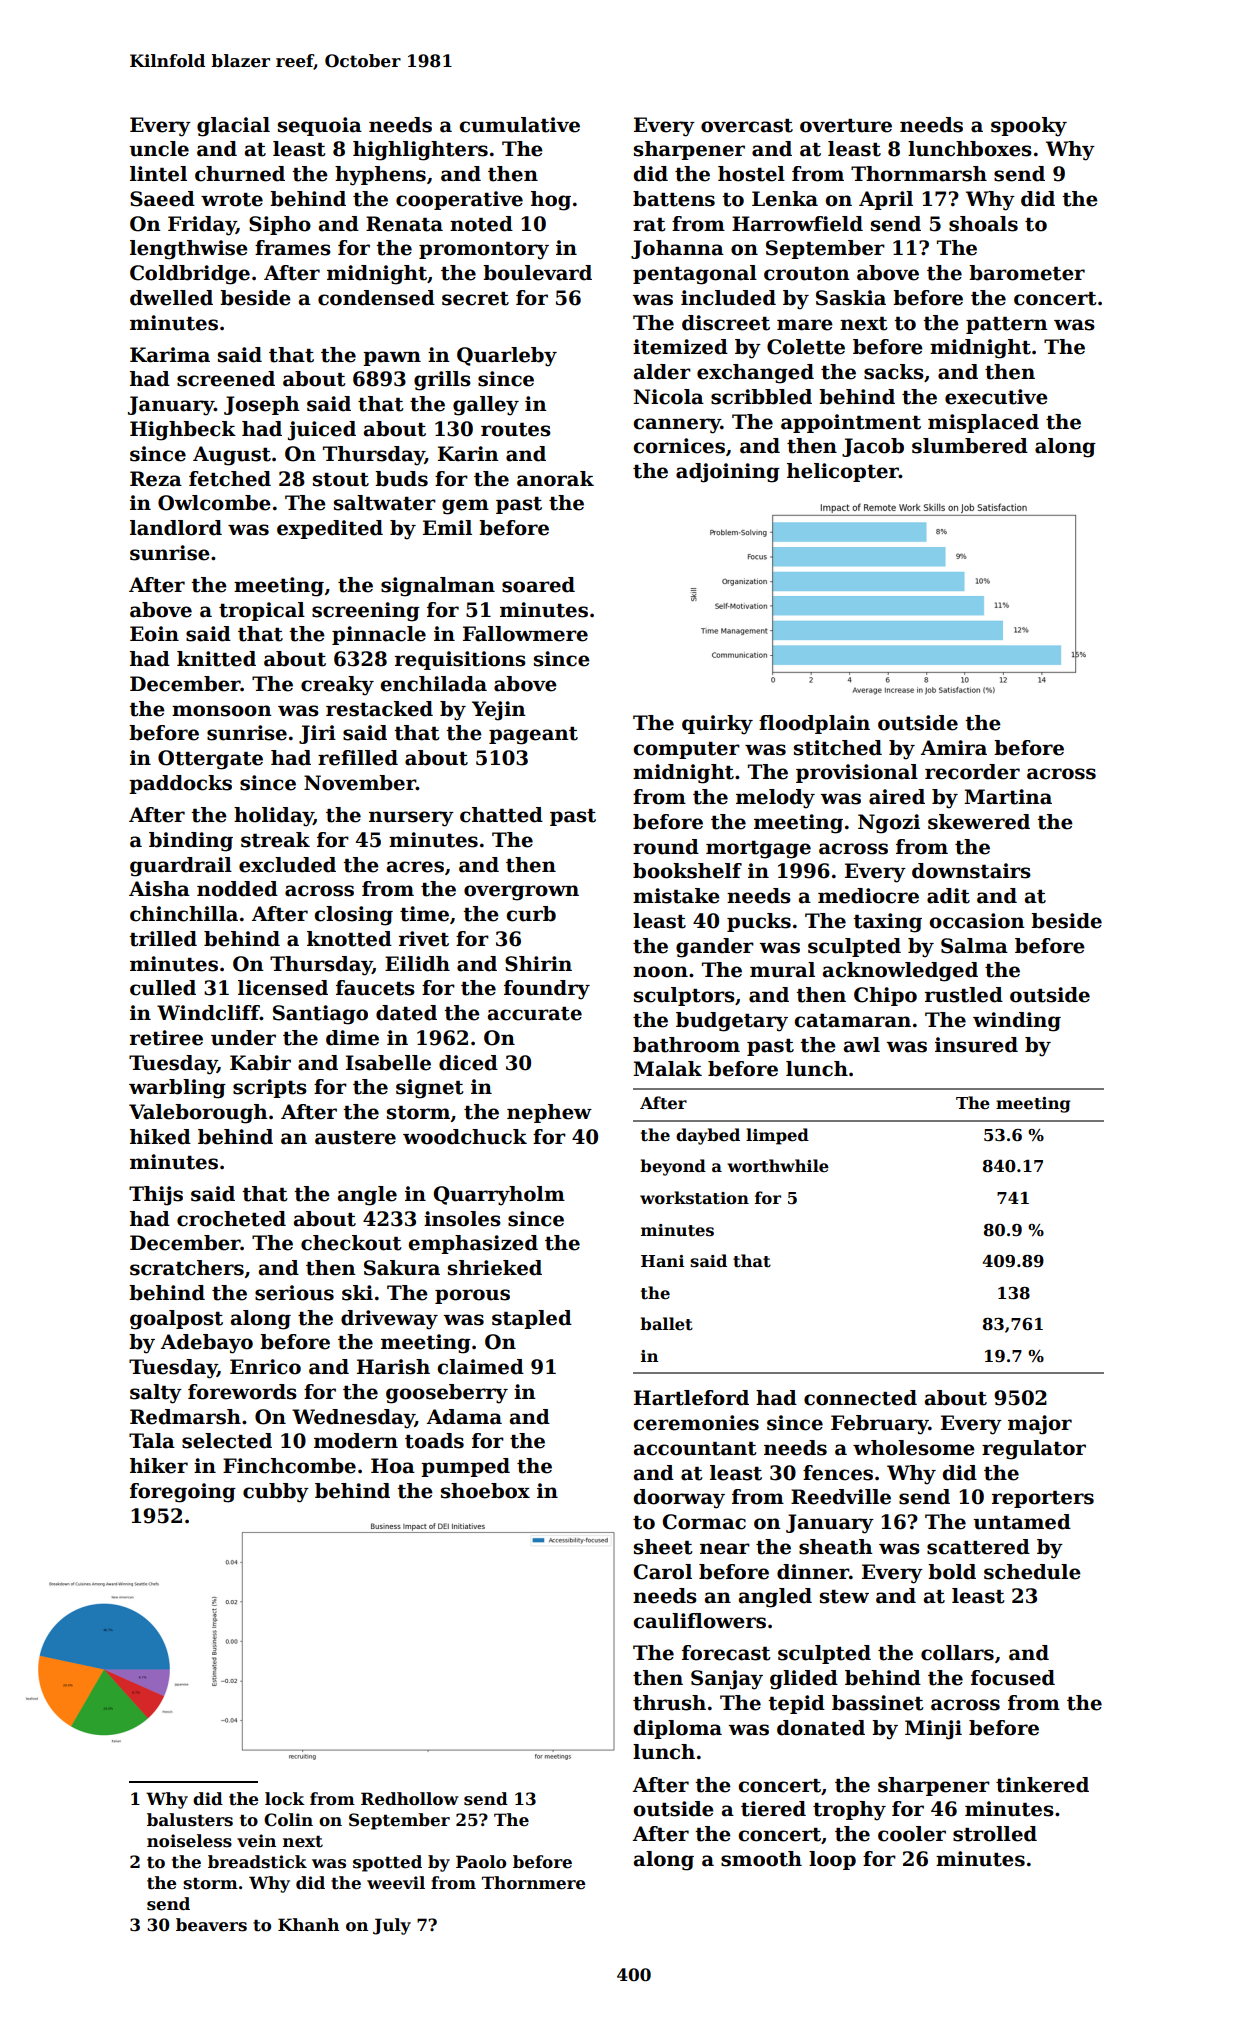 This document has height=2031, width=1233. I want to click on cumulative, so click(519, 125).
